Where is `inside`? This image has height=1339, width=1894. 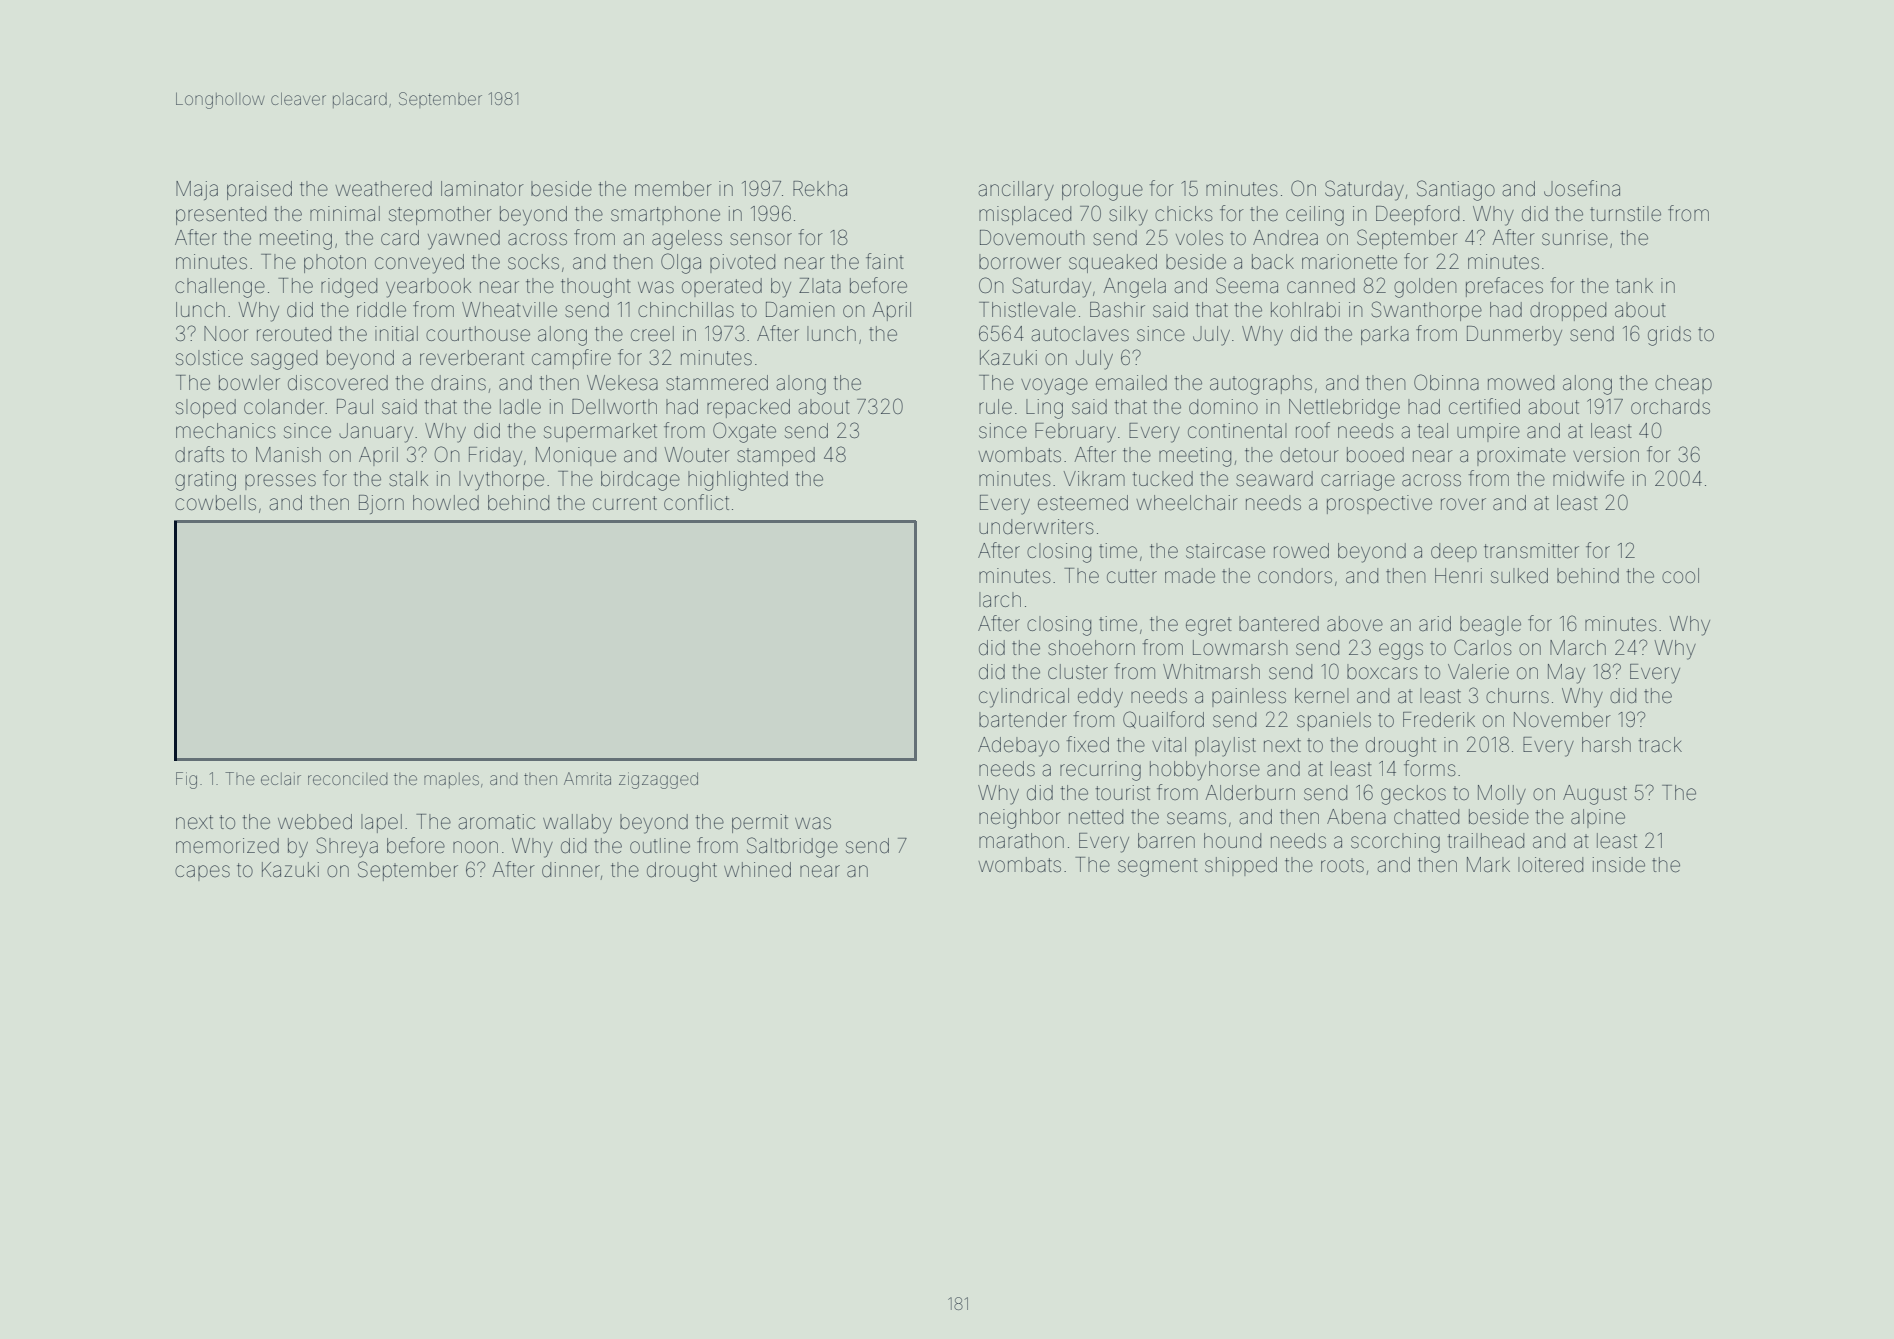
inside is located at coordinates (1619, 865).
